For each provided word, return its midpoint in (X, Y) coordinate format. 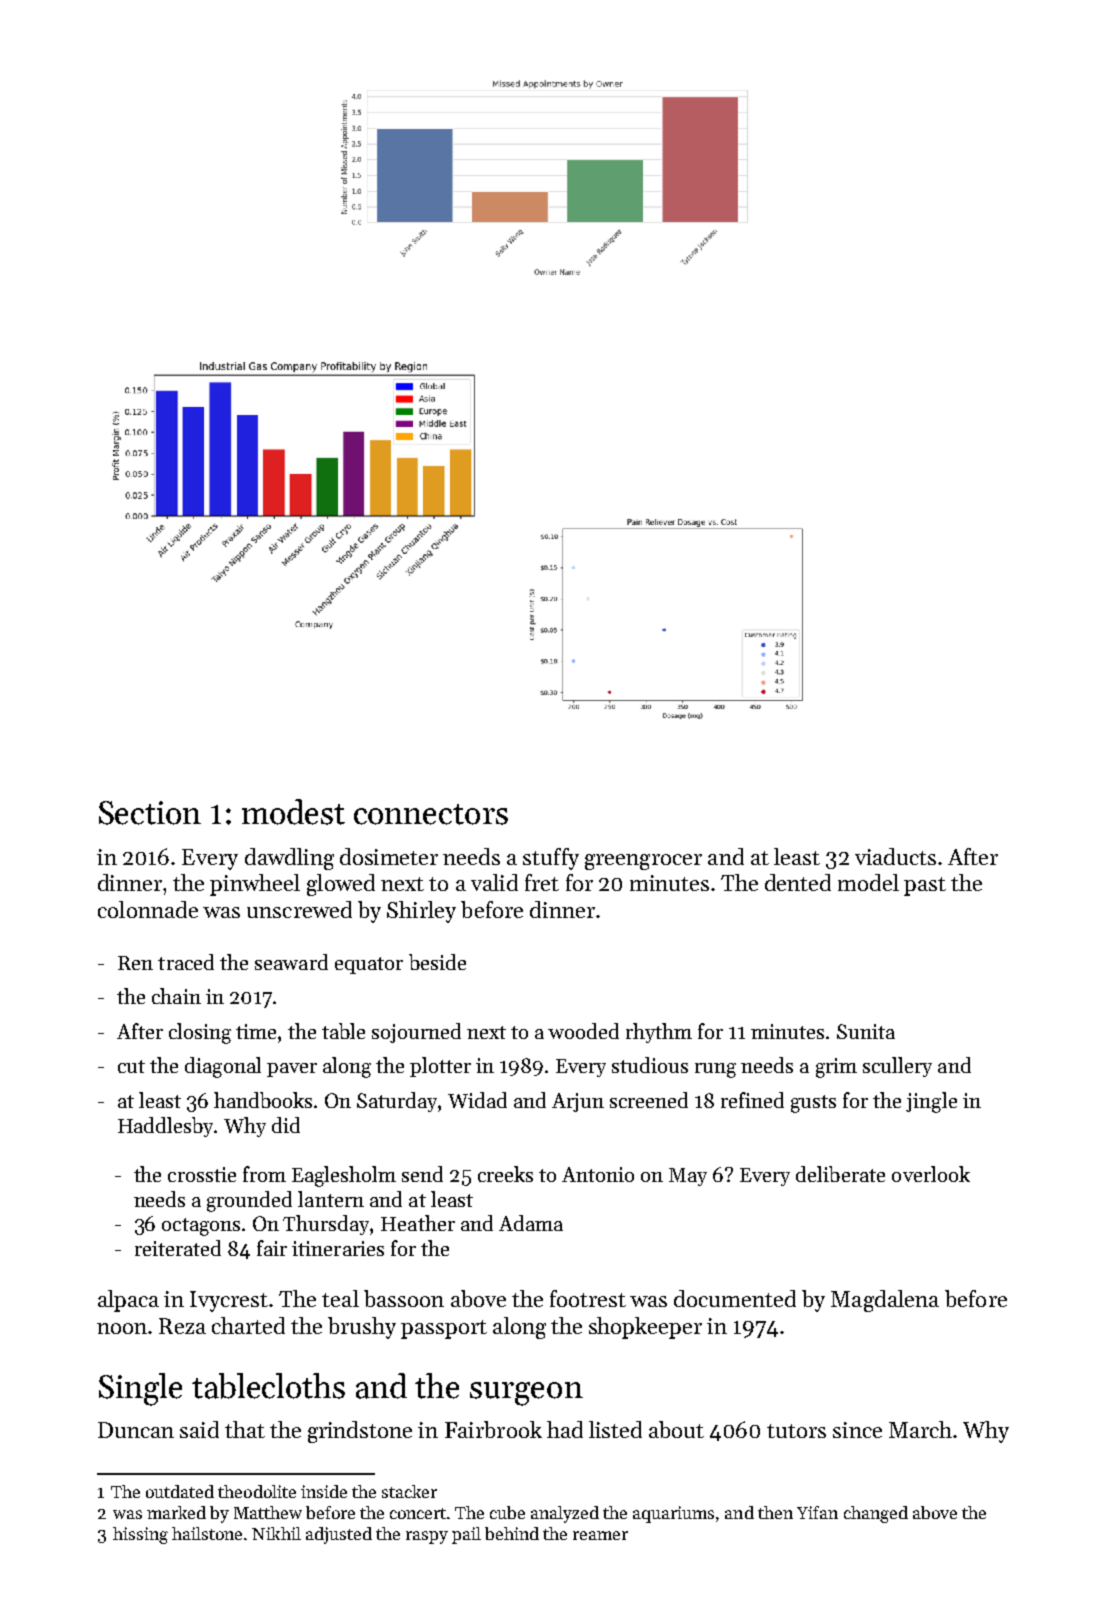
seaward (291, 962)
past (925, 886)
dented (798, 882)
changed (876, 1514)
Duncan (136, 1430)
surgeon (526, 1394)
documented (735, 1298)
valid (494, 882)
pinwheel (255, 885)
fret (542, 882)
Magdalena (885, 1301)
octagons (201, 1227)
